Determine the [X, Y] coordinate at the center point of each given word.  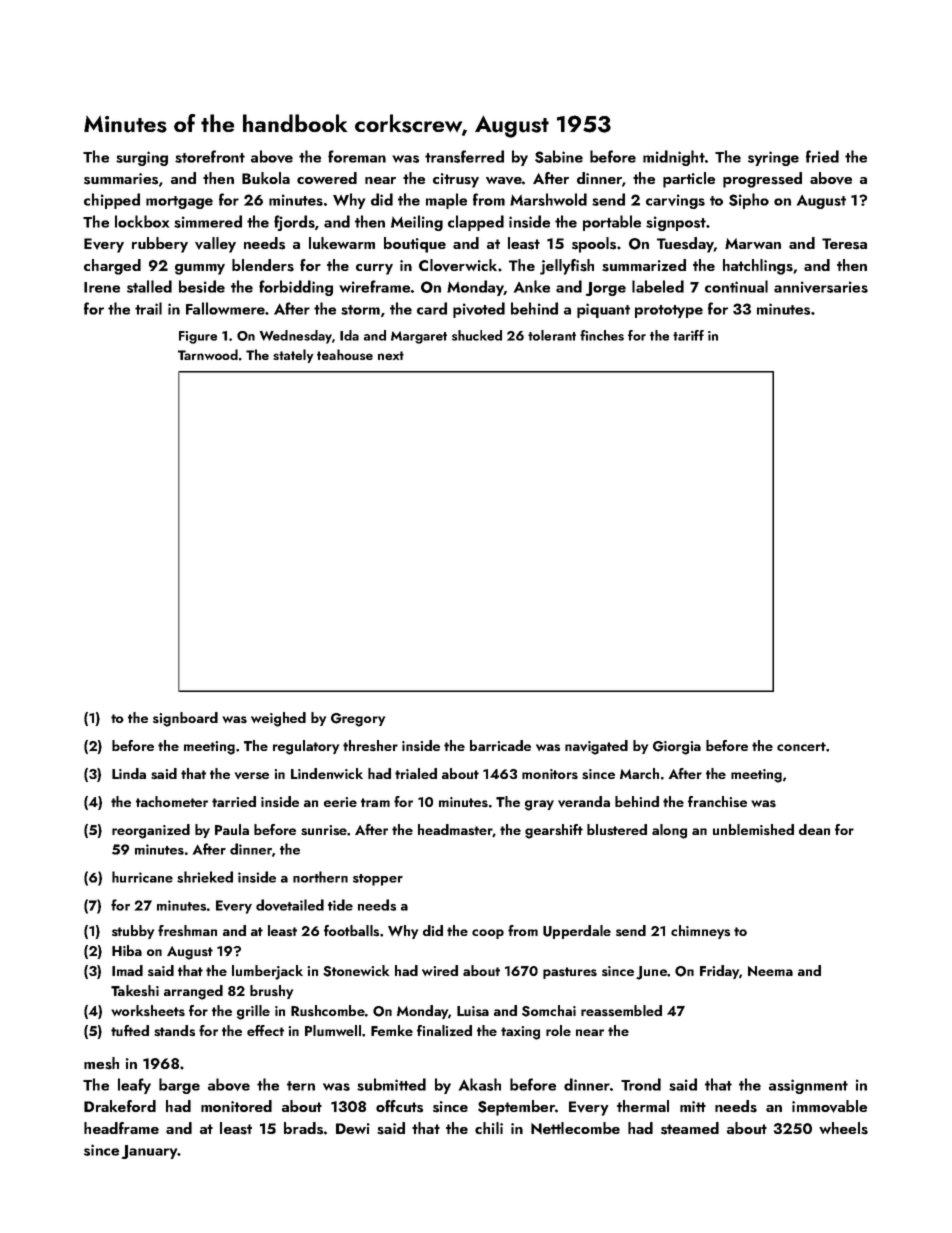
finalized [444, 1030]
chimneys [700, 932]
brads [303, 1128]
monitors [550, 774]
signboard [185, 719]
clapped [476, 223]
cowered [327, 178]
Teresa [844, 244]
